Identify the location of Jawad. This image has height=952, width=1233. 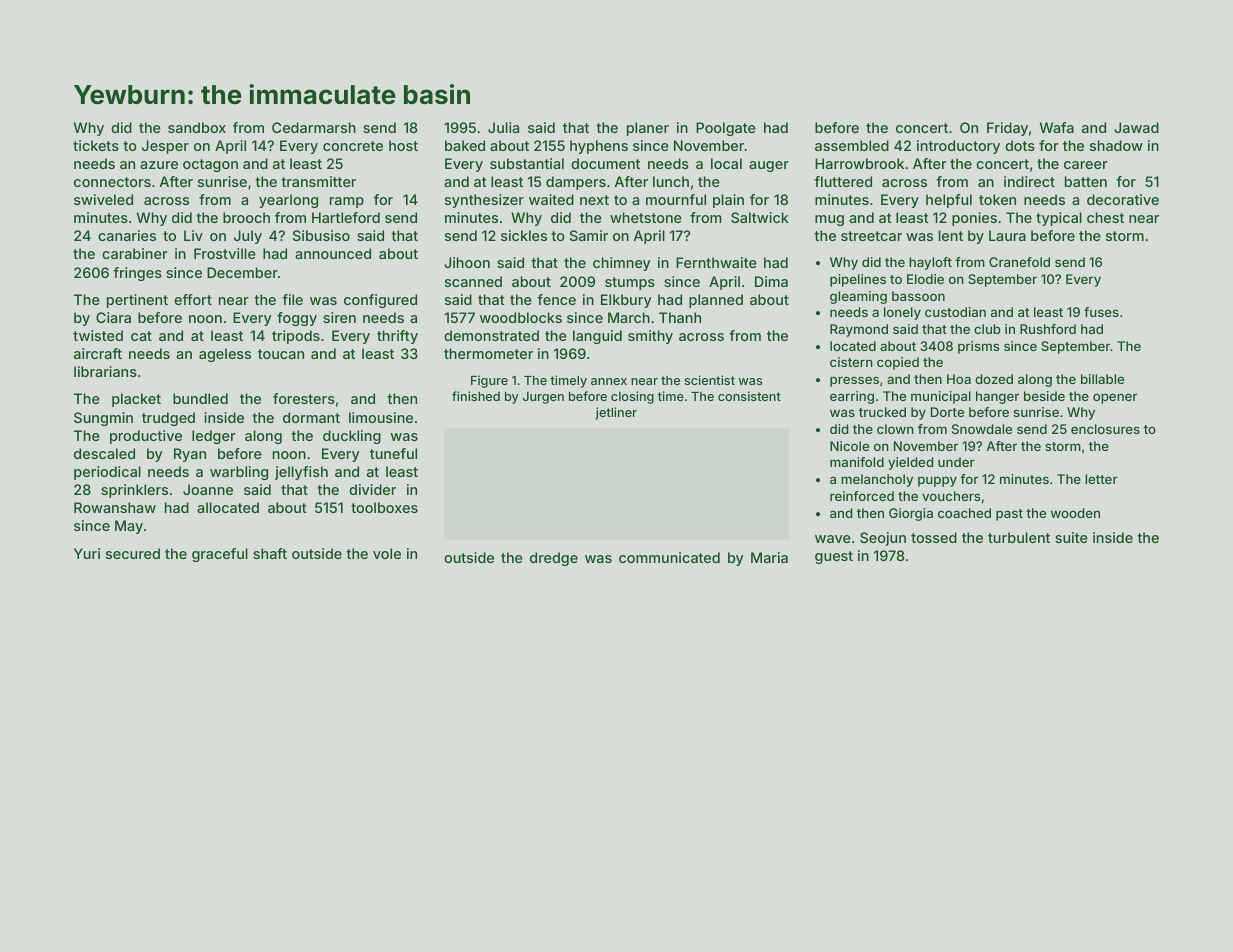
(1136, 127).
